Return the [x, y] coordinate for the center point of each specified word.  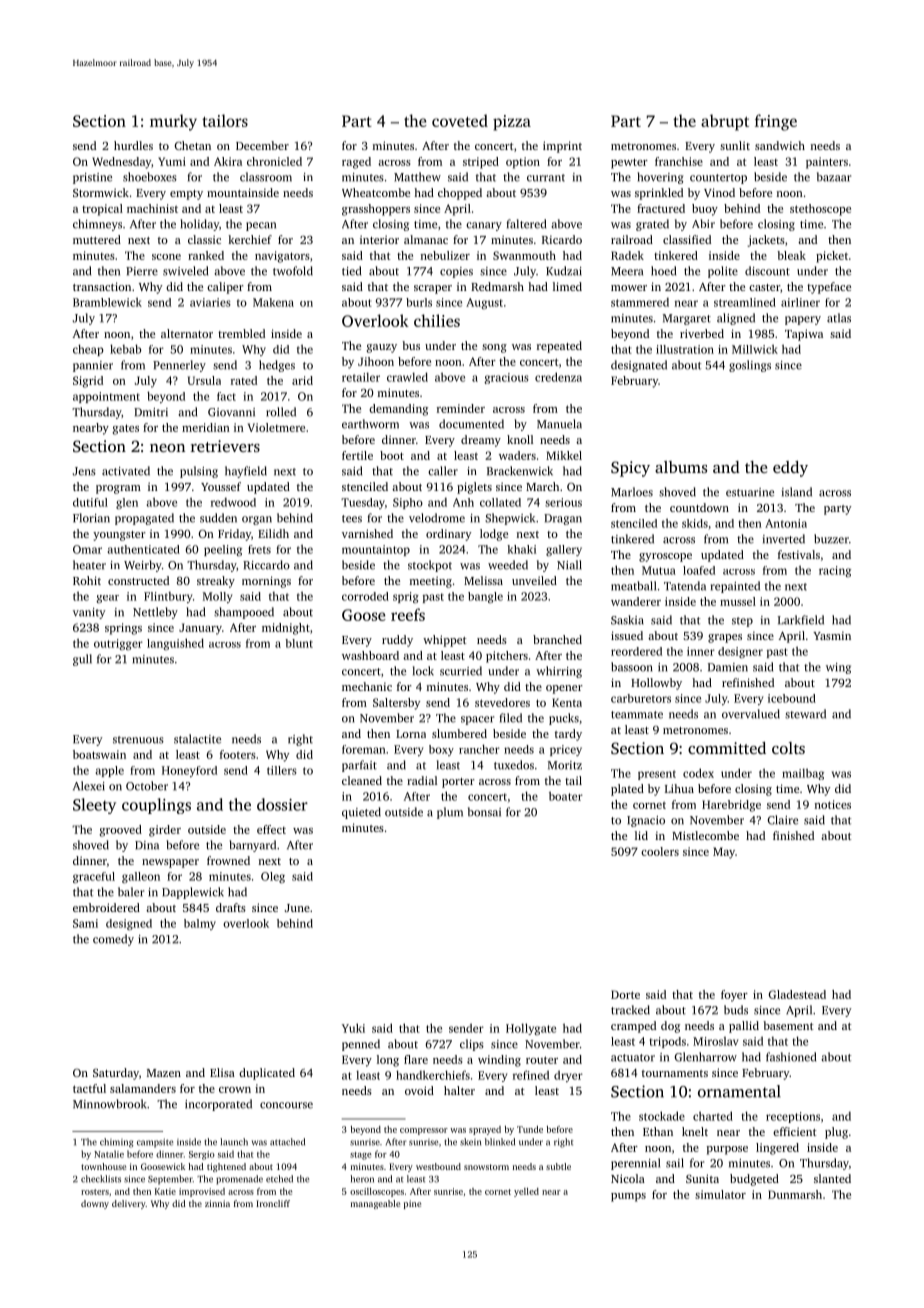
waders [517, 455]
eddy [790, 469]
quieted [361, 813]
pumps [628, 1197]
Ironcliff [273, 1203]
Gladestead [797, 994]
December [262, 145]
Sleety [94, 806]
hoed [663, 271]
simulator [720, 1194]
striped [481, 163]
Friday [234, 535]
